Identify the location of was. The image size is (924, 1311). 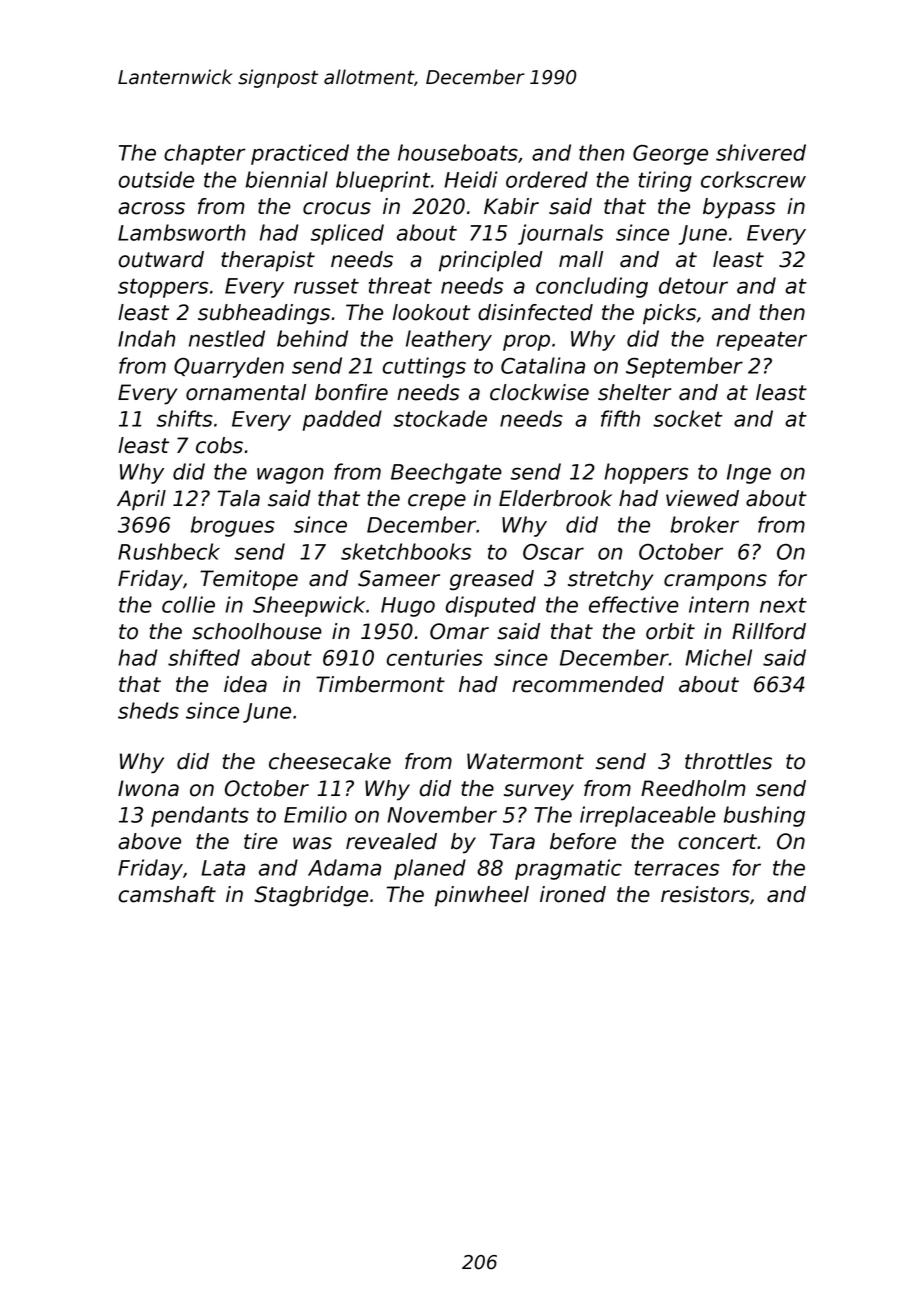
(312, 843).
